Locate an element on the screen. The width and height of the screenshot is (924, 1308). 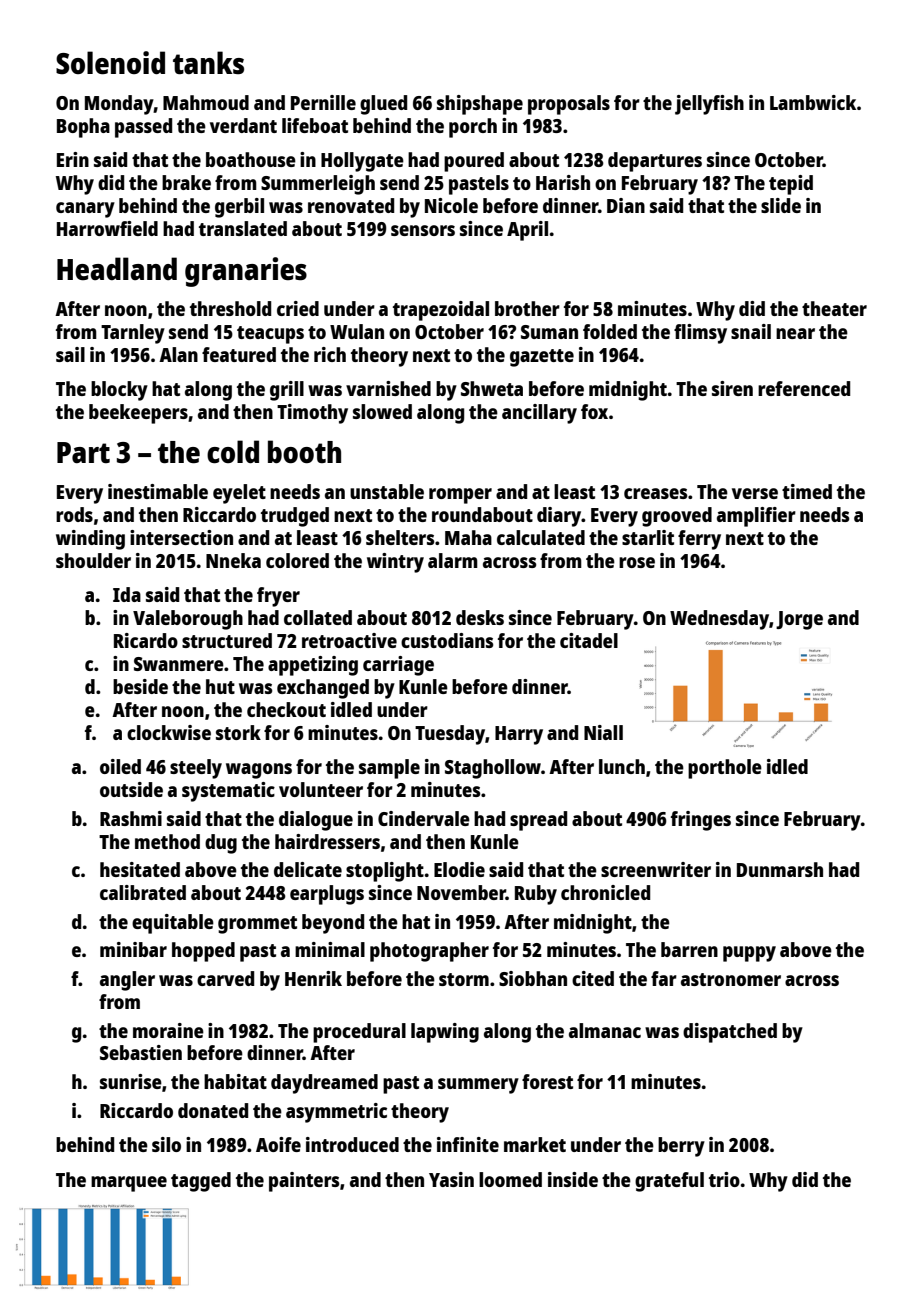
Ruby is located at coordinates (536, 895).
